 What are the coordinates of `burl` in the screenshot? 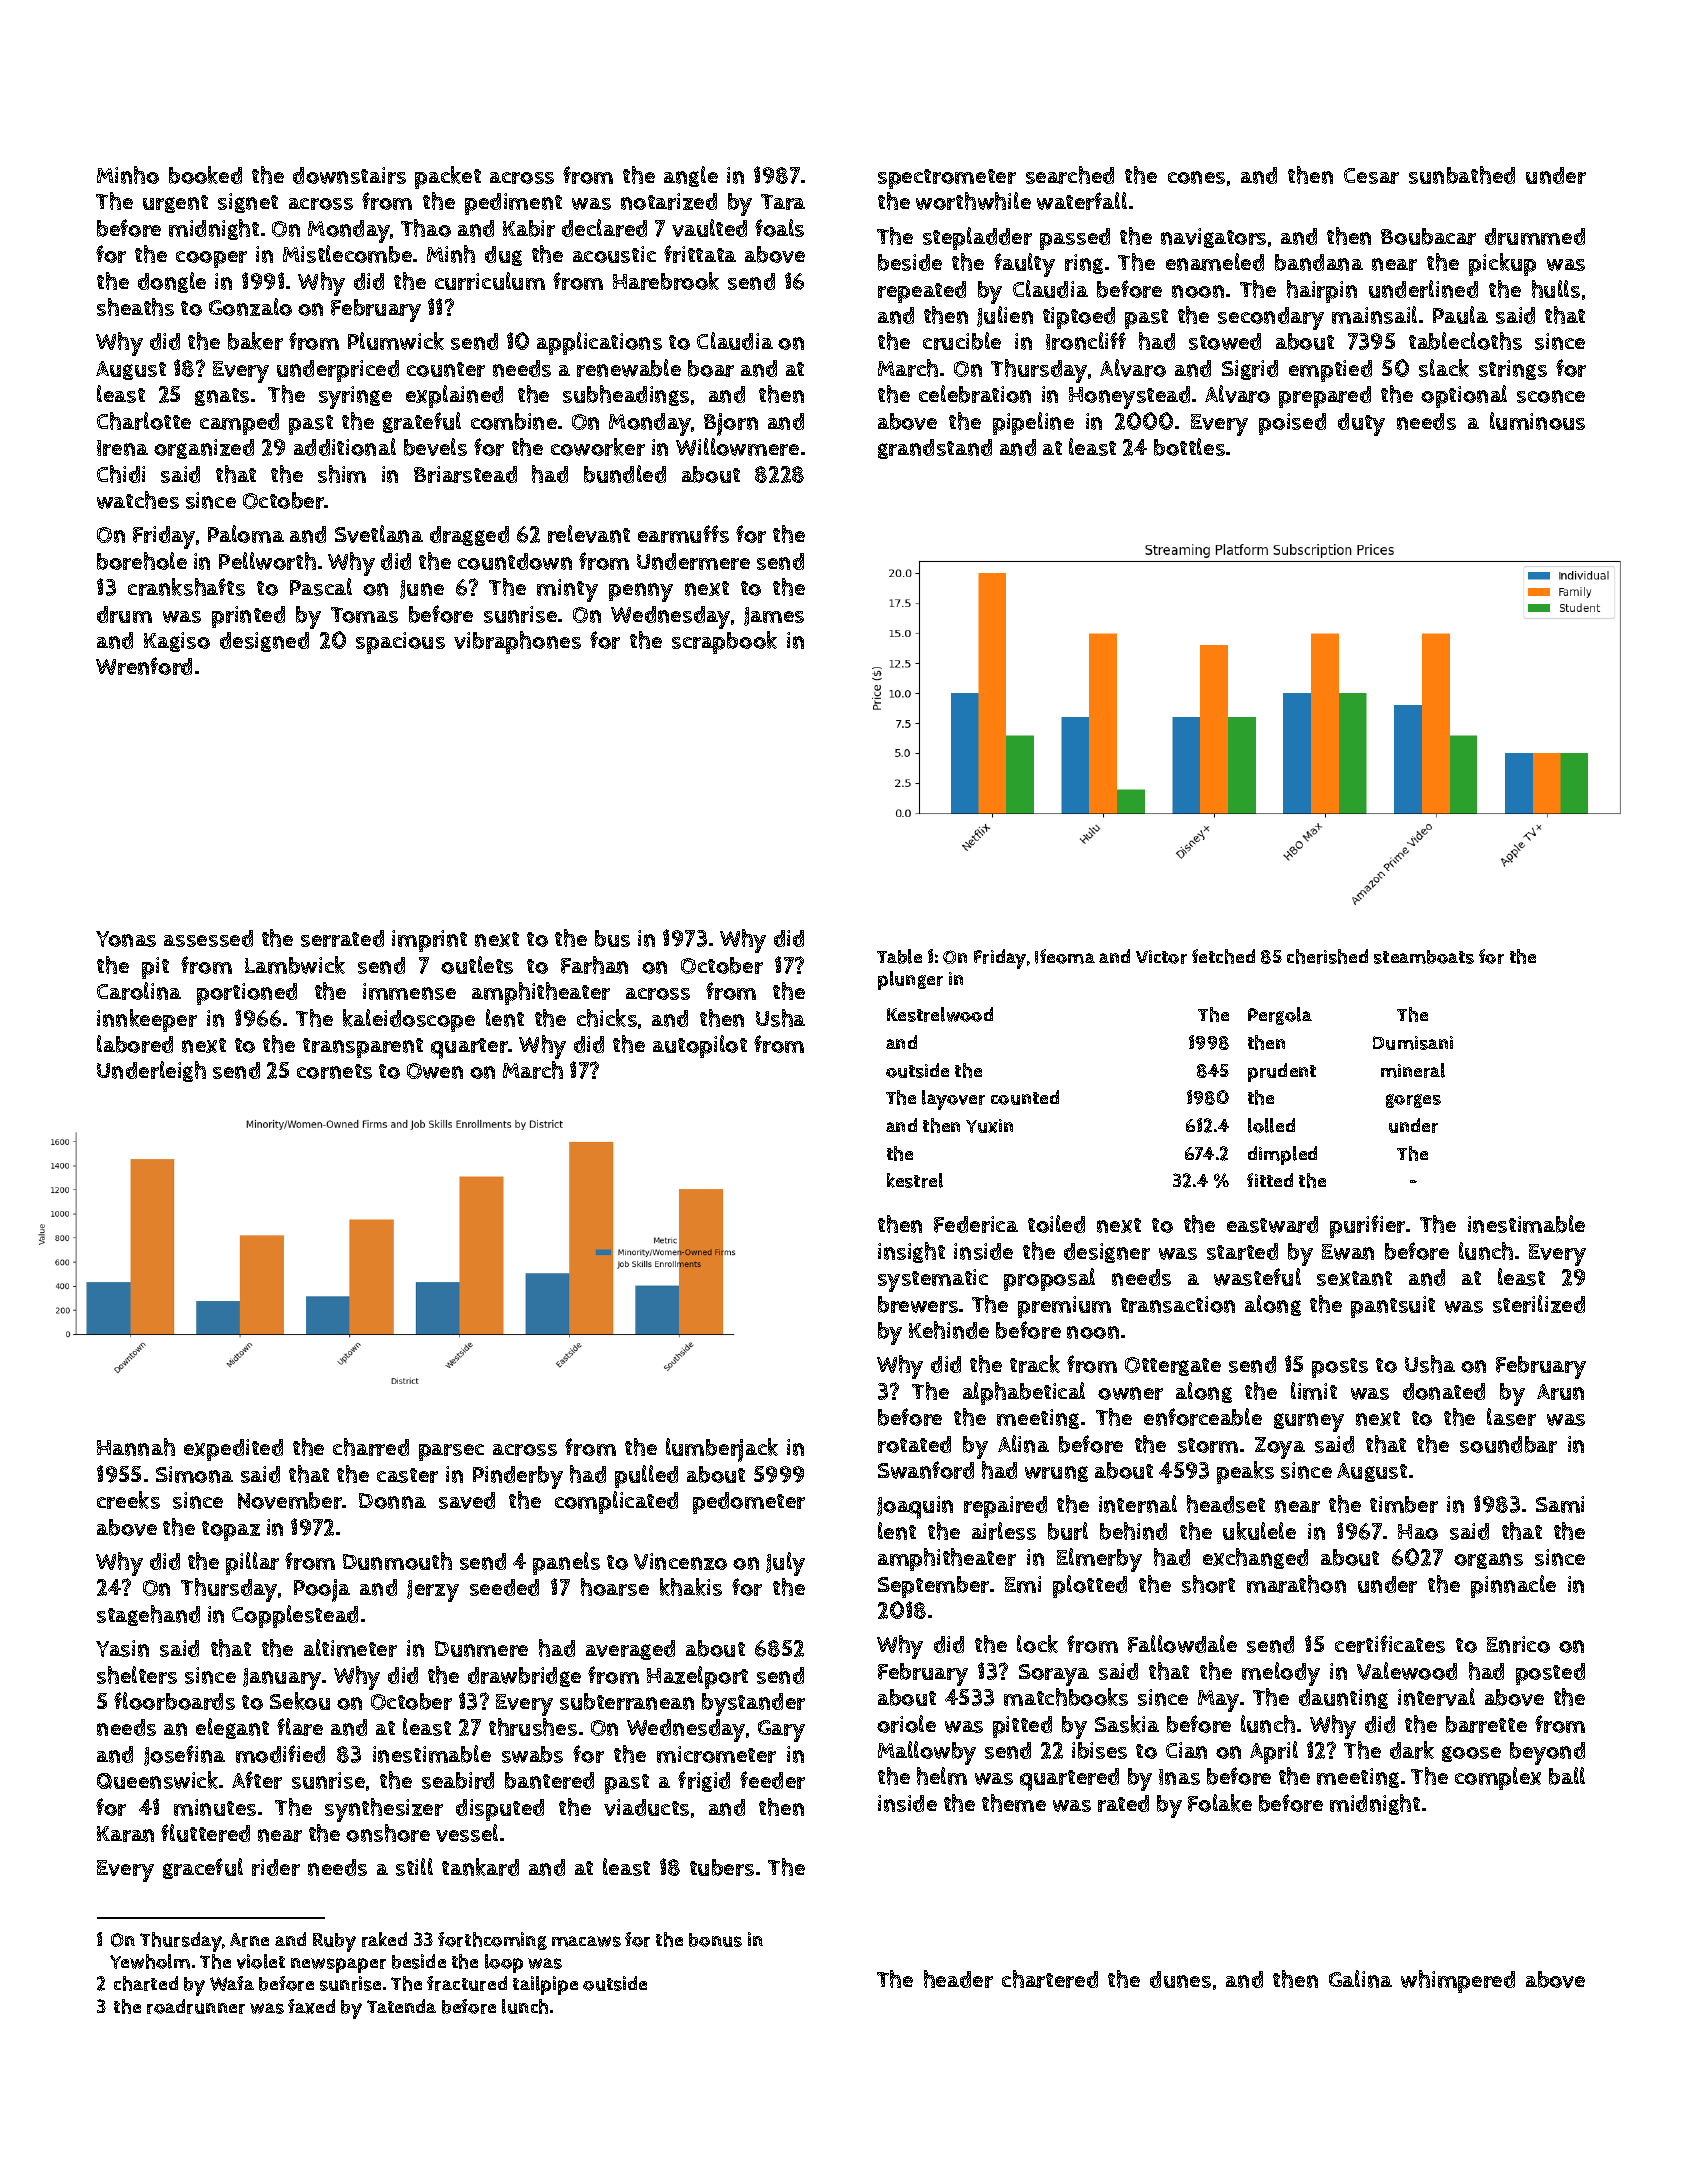 It's located at (1068, 1531).
